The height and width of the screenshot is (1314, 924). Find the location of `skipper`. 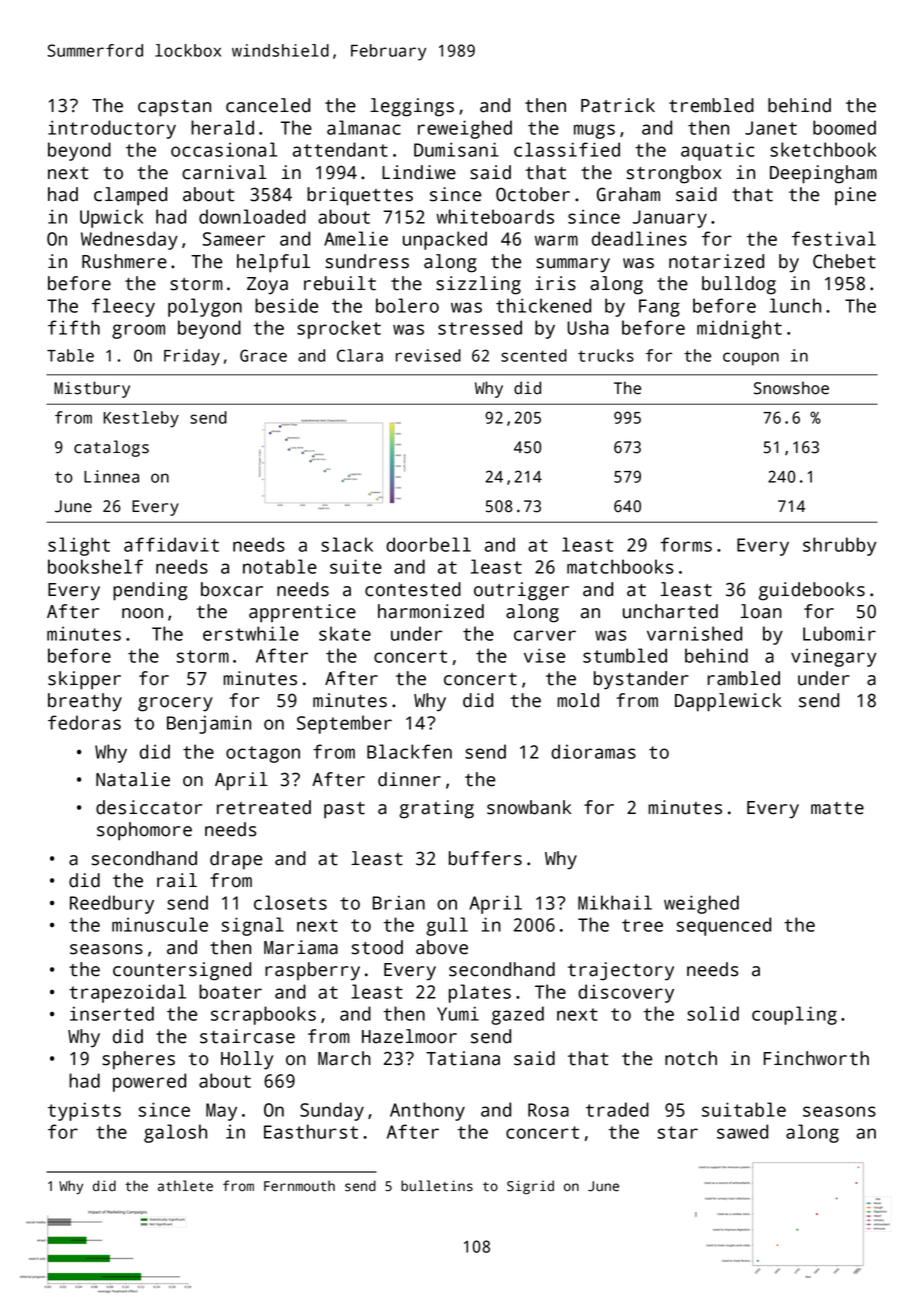

skipper is located at coordinates (84, 680).
